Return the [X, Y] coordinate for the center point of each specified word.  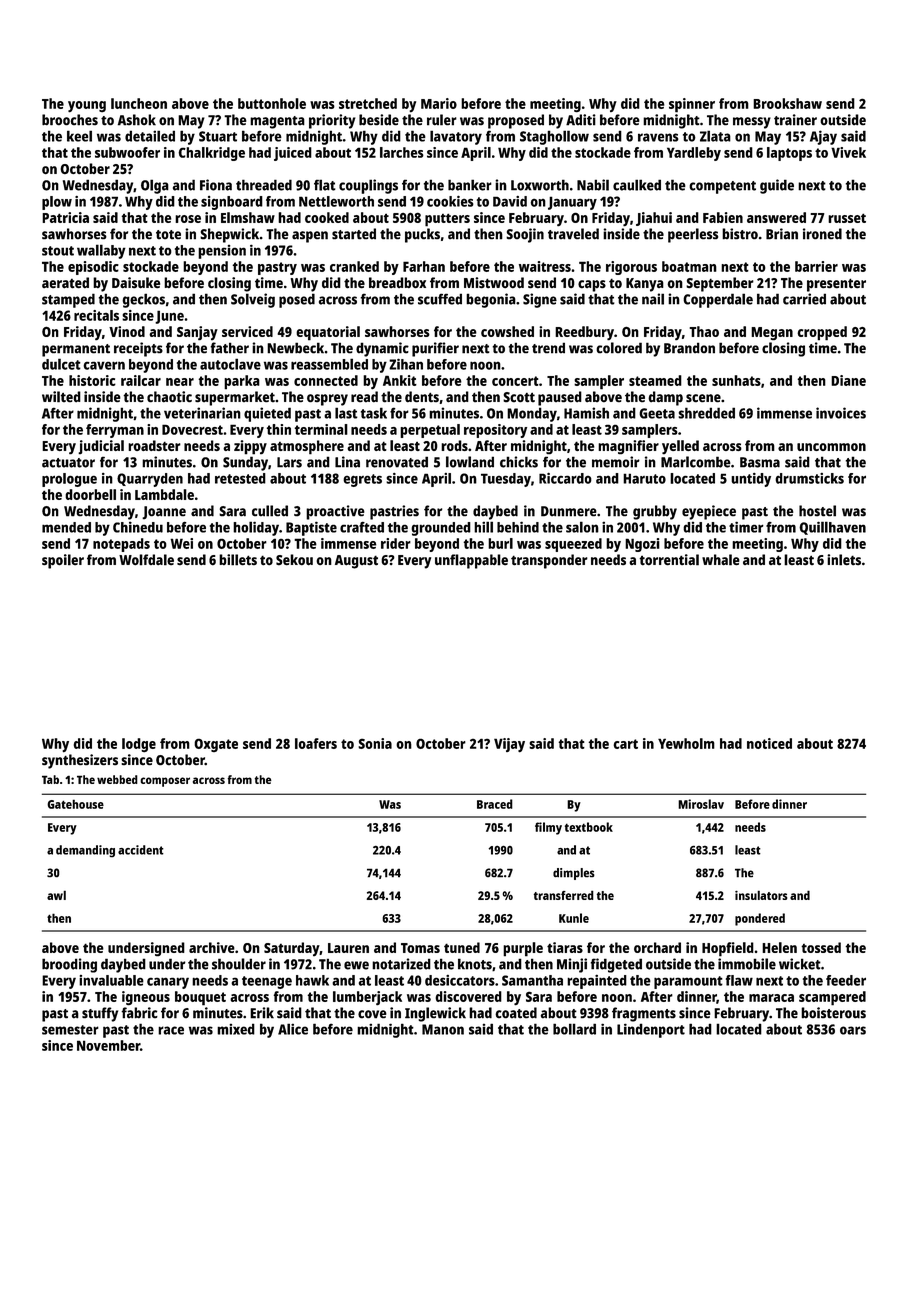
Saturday [292, 949]
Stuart [218, 136]
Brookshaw [787, 103]
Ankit [400, 380]
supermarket [235, 398]
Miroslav [701, 804]
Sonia [375, 743]
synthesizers [80, 761]
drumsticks [809, 478]
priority [332, 121]
